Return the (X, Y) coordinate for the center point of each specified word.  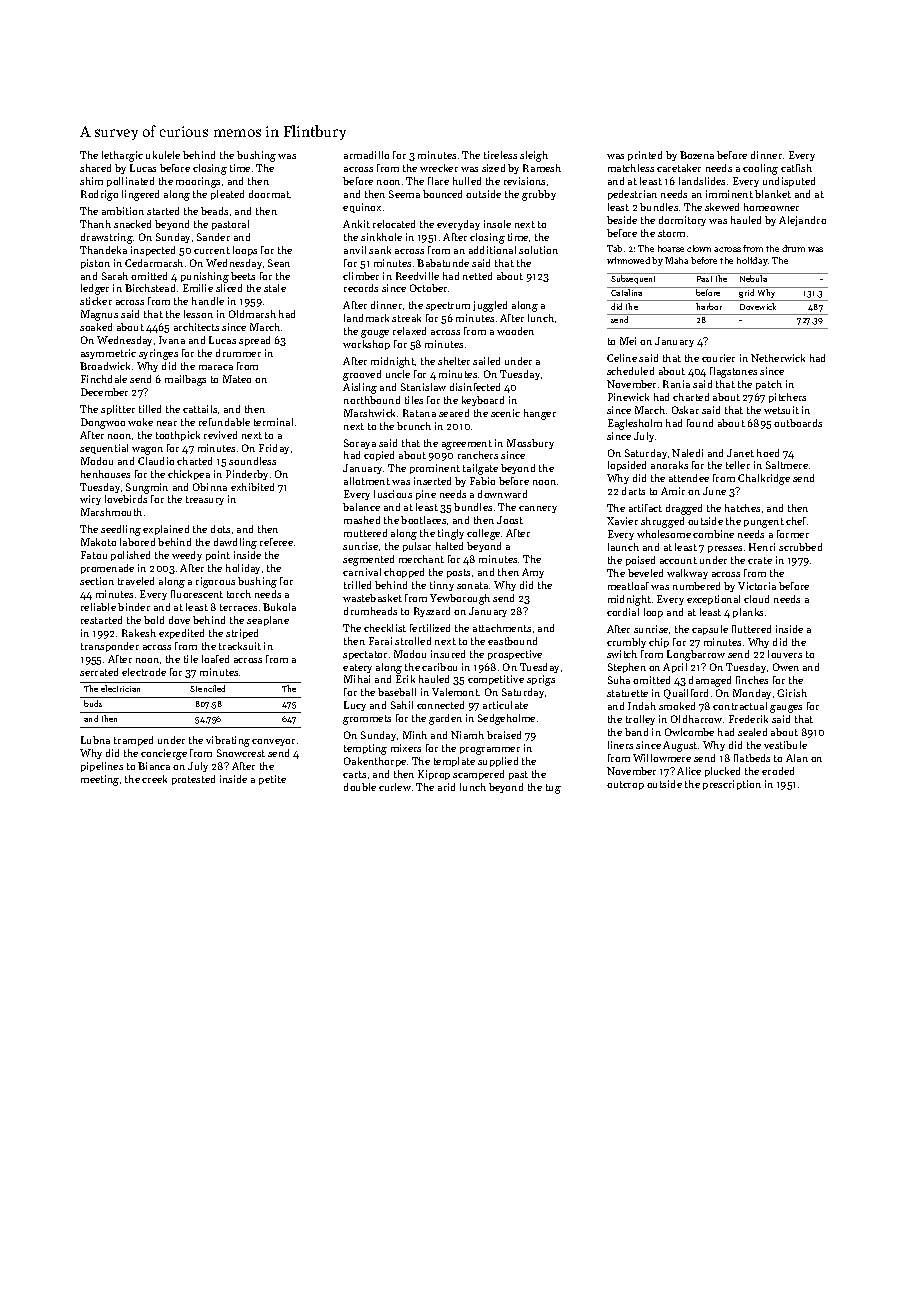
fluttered (751, 629)
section (97, 581)
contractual (740, 706)
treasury (205, 500)
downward (502, 494)
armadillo (366, 155)
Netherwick (778, 358)
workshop (366, 345)
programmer (490, 751)
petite (272, 780)
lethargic (122, 156)
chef (796, 521)
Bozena (697, 155)
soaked (96, 327)
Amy (533, 573)
